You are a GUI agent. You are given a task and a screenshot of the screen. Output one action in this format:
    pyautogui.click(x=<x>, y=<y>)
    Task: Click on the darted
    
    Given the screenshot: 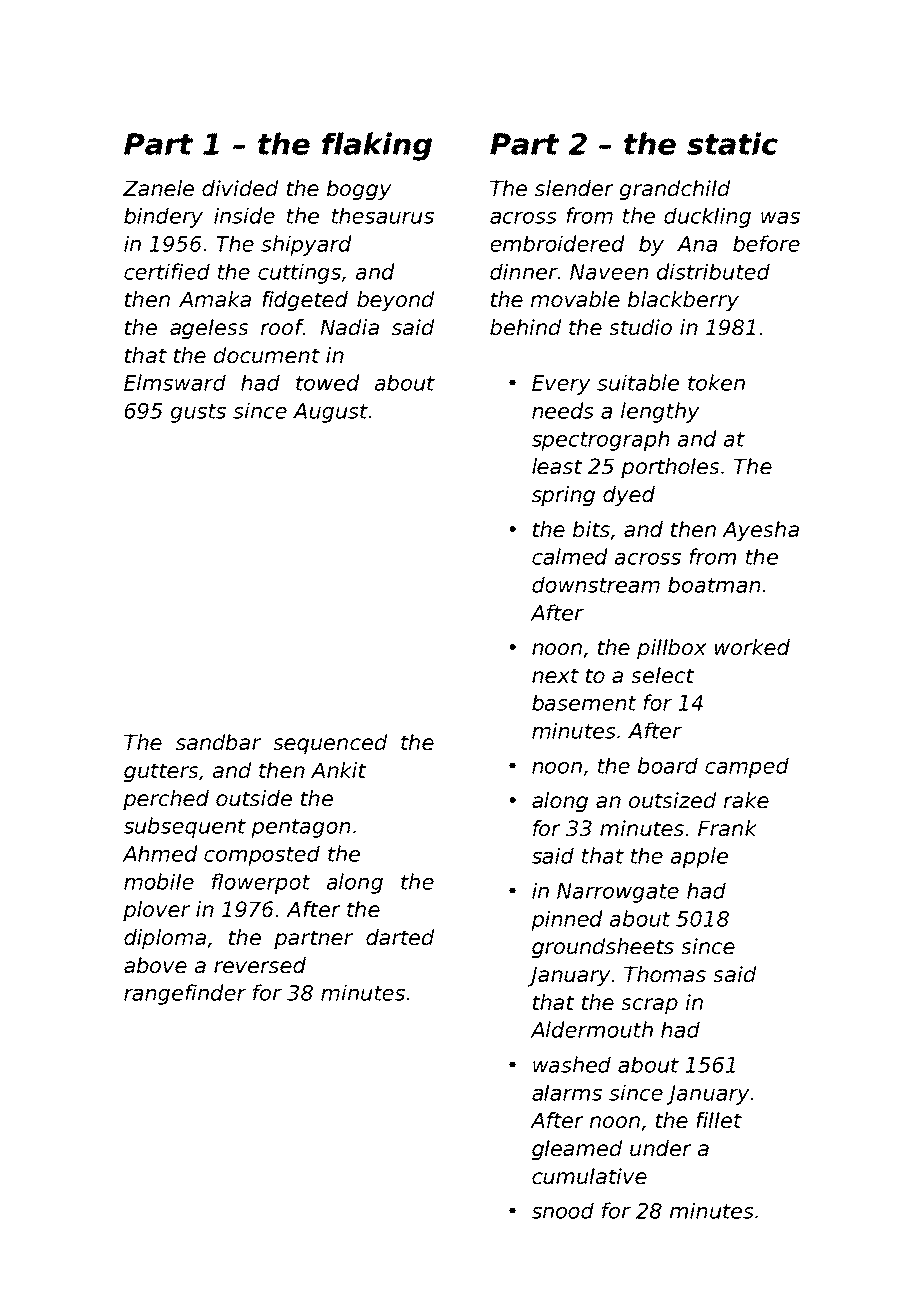 What is the action you would take?
    pyautogui.click(x=400, y=937)
